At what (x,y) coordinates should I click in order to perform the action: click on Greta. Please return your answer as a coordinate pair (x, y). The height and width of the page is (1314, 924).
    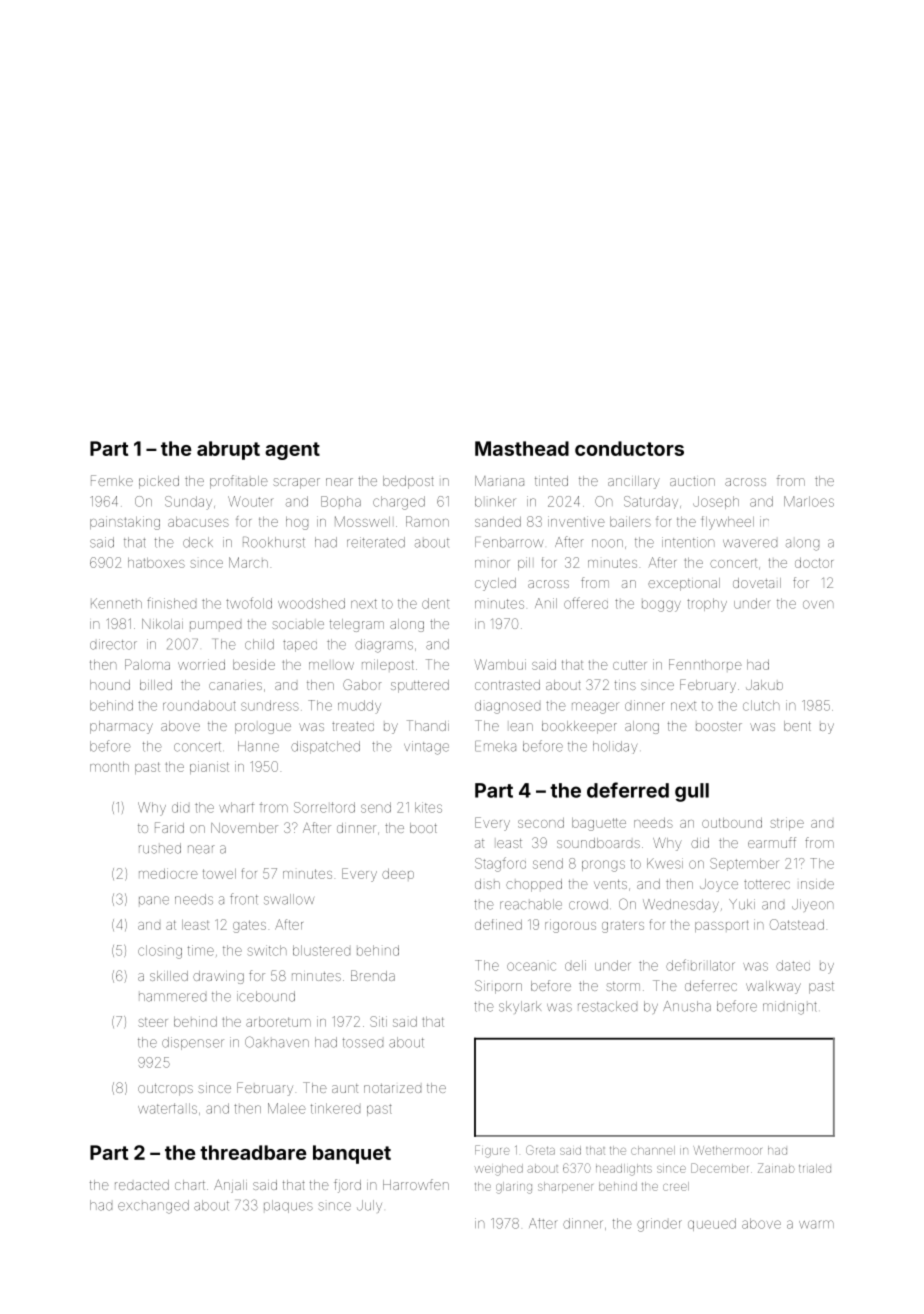
    Looking at the image, I should click on (540, 1150).
